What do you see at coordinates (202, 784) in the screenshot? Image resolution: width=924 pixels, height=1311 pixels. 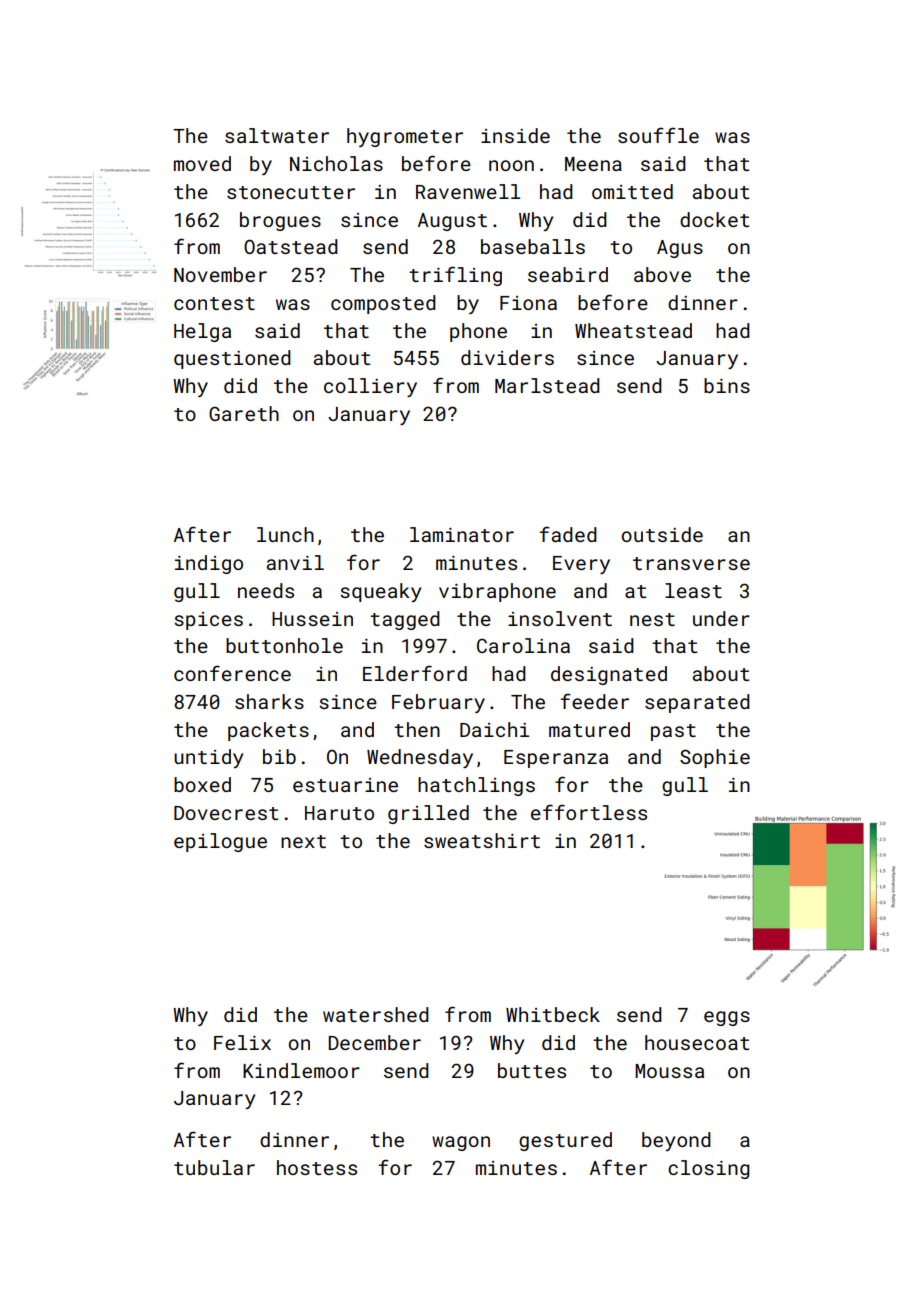 I see `boxed` at bounding box center [202, 784].
